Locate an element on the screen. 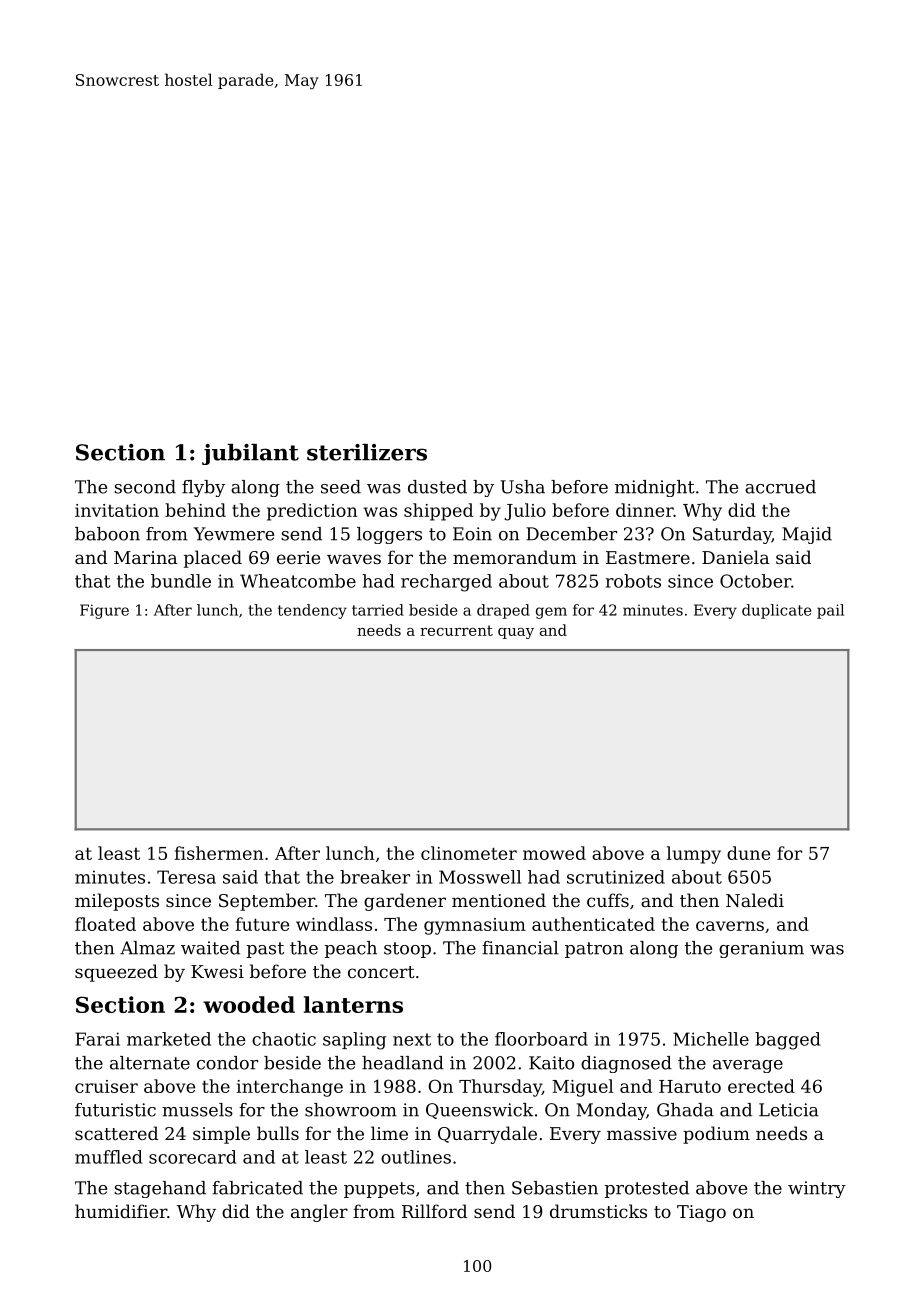 This screenshot has width=924, height=1311. Figure is located at coordinates (104, 611).
